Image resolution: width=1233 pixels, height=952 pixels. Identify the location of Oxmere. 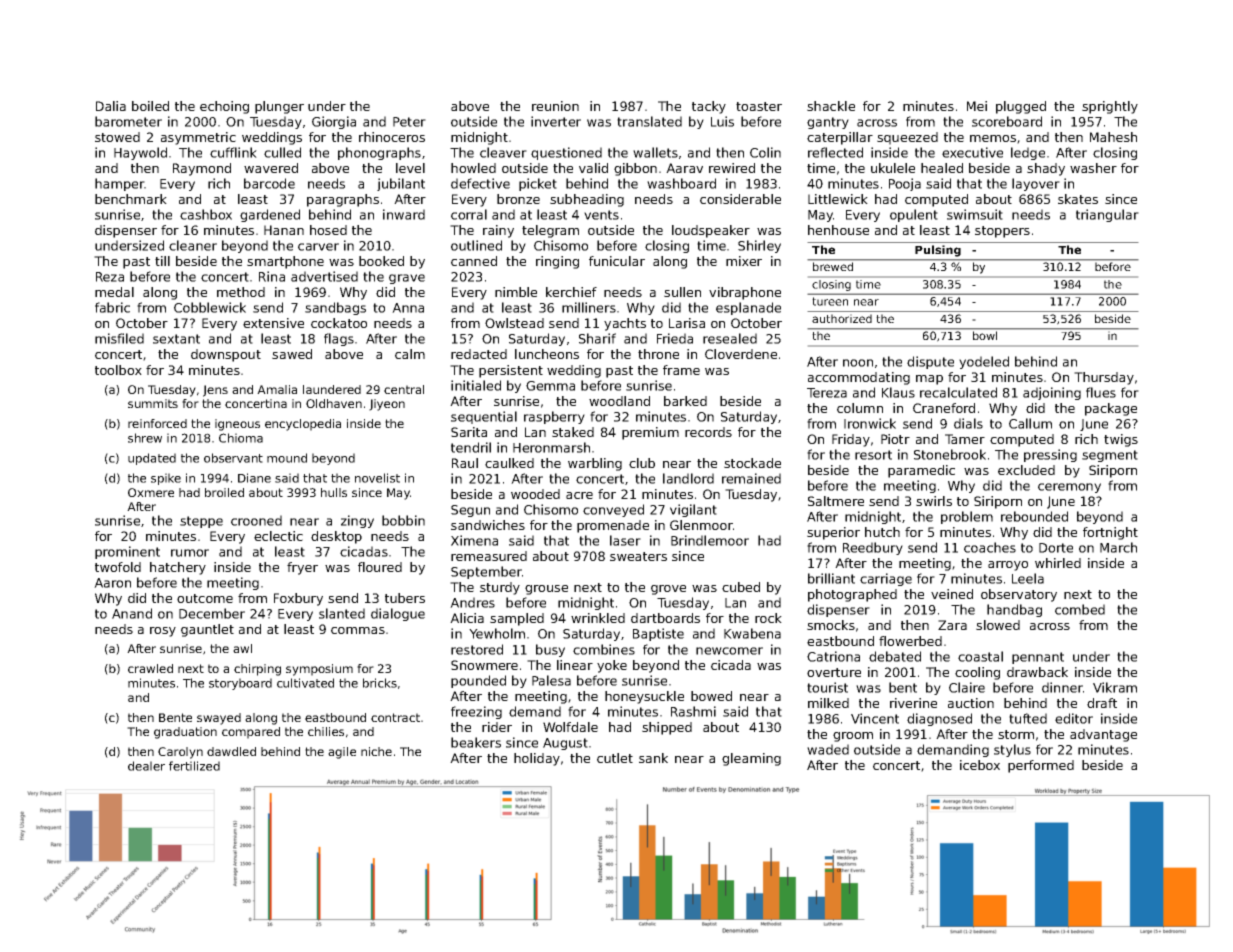
(151, 492).
